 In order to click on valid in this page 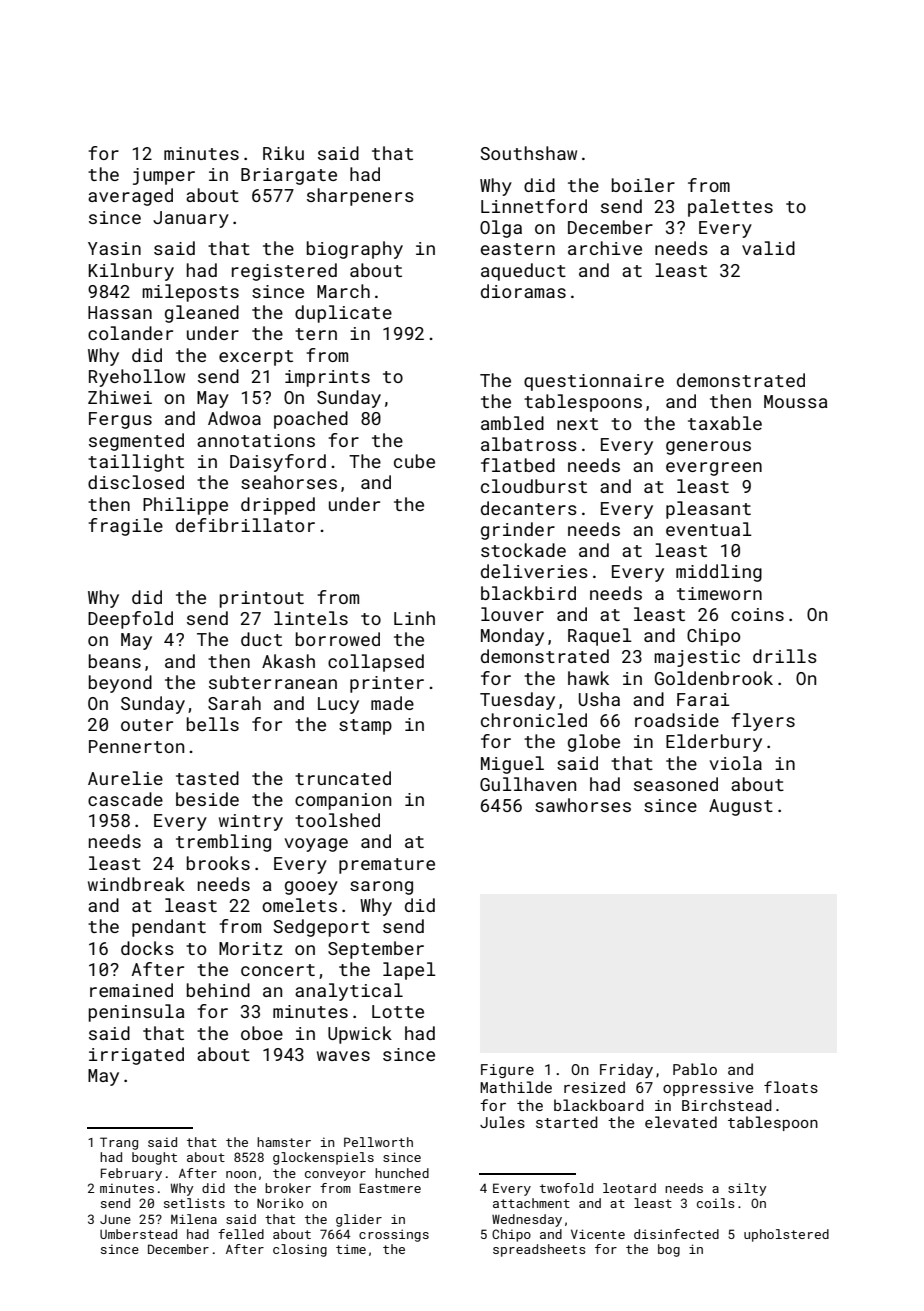, I will do `click(768, 248)`.
